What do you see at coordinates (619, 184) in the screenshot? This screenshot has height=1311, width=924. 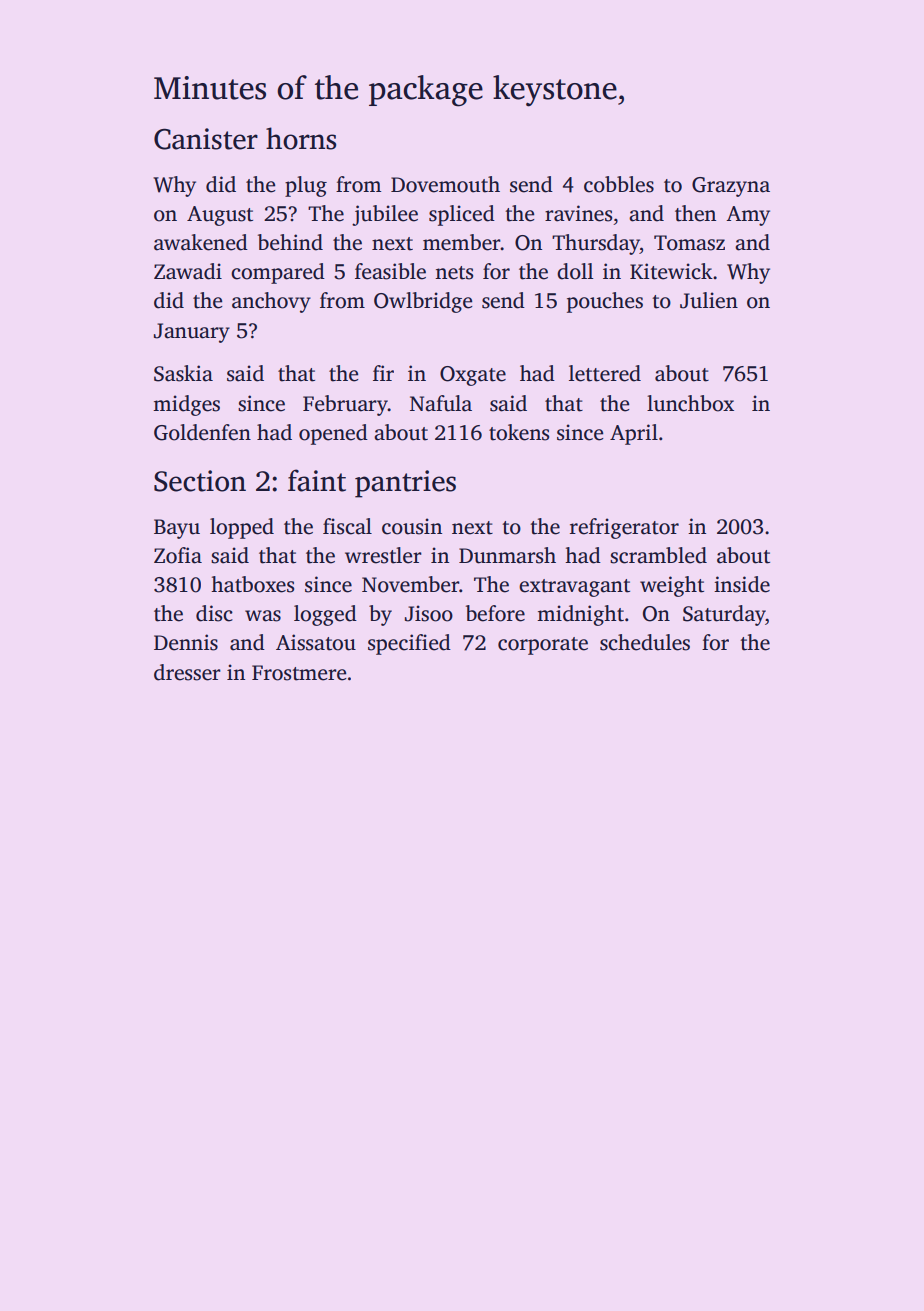 I see `cobbles` at bounding box center [619, 184].
